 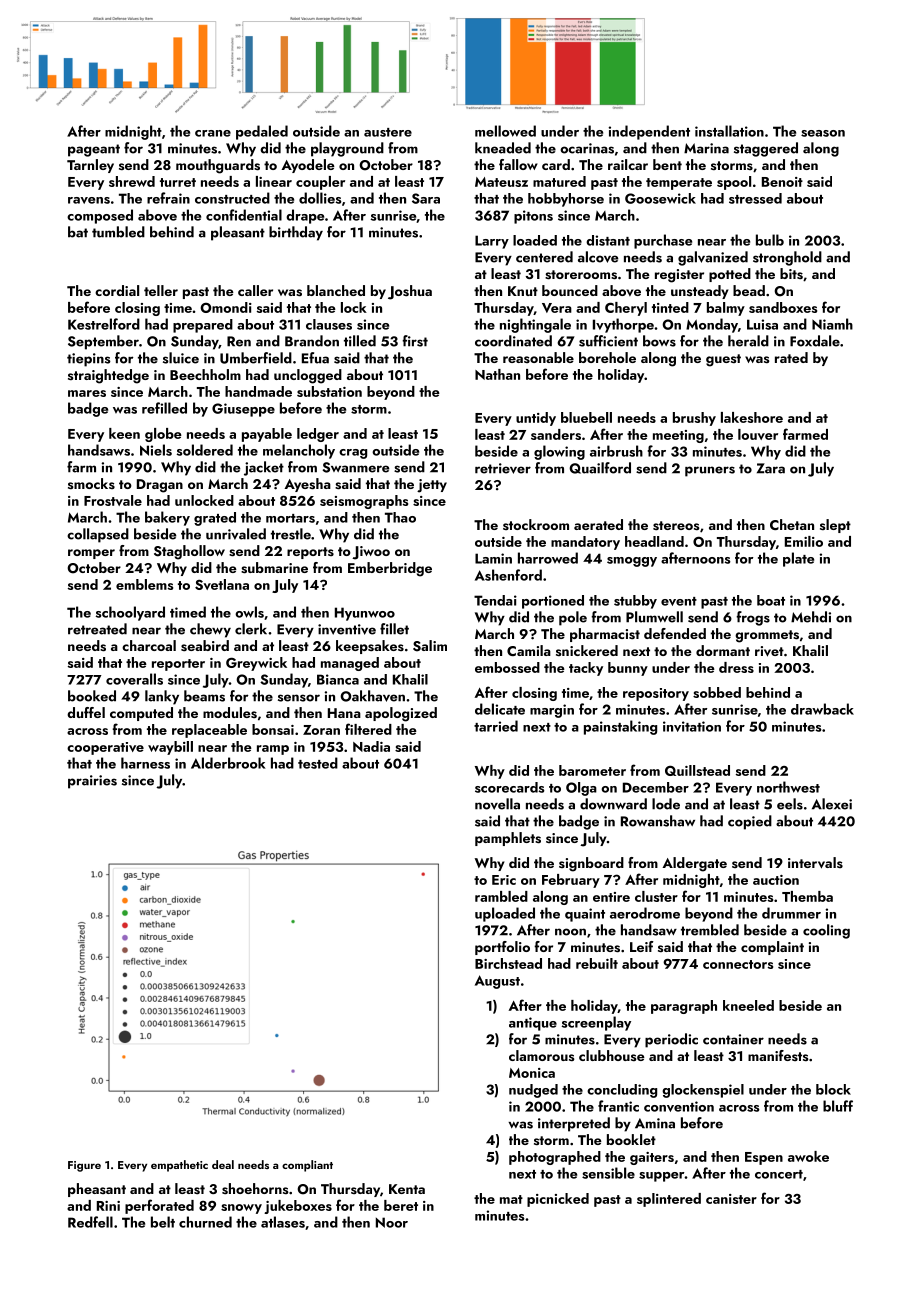 I want to click on tacky, so click(x=586, y=669).
